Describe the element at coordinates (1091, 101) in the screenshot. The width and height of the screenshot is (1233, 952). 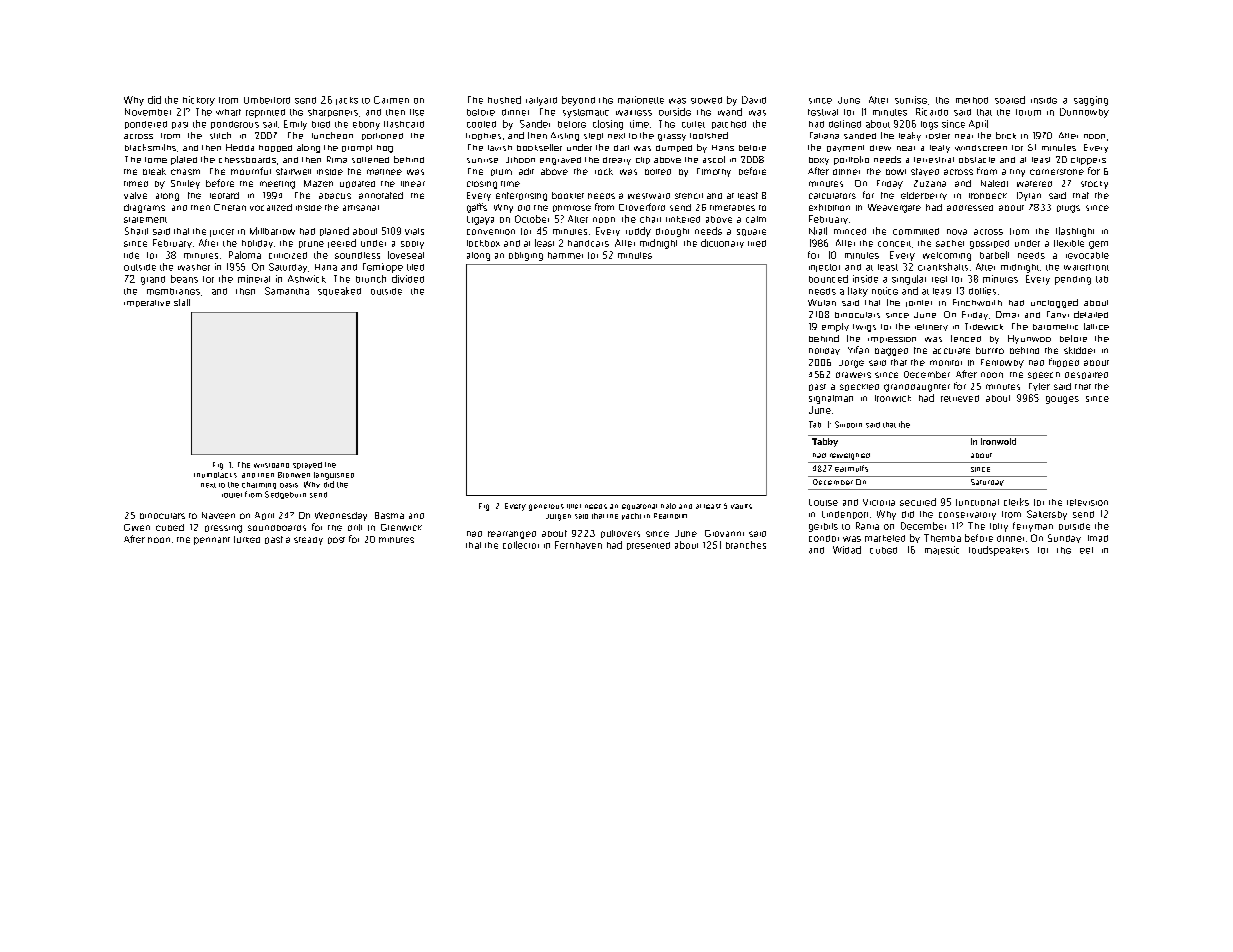
I see `sagging` at that location.
